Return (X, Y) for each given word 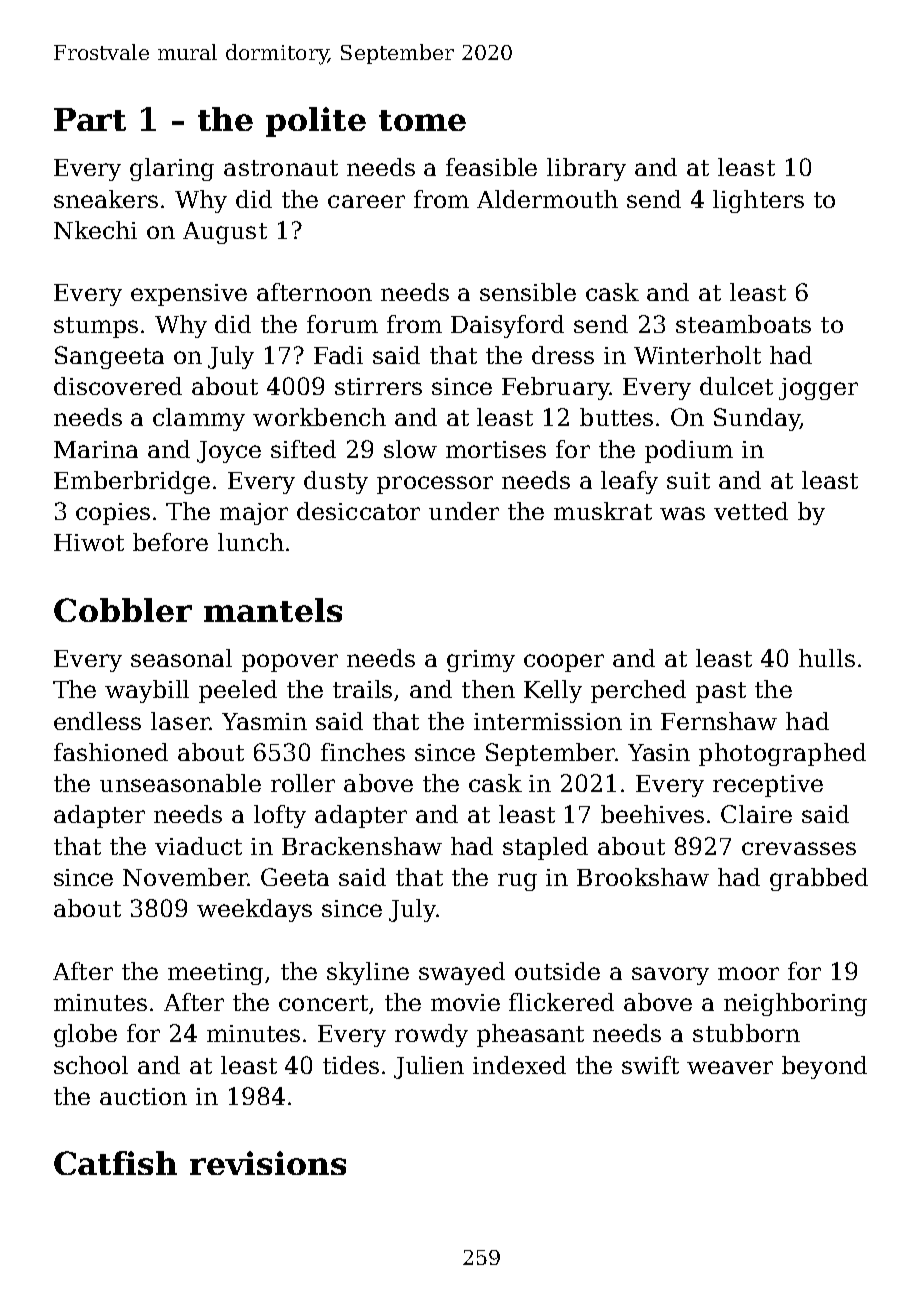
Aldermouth (547, 199)
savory (670, 976)
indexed (519, 1065)
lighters (758, 201)
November (185, 877)
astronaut (281, 168)
